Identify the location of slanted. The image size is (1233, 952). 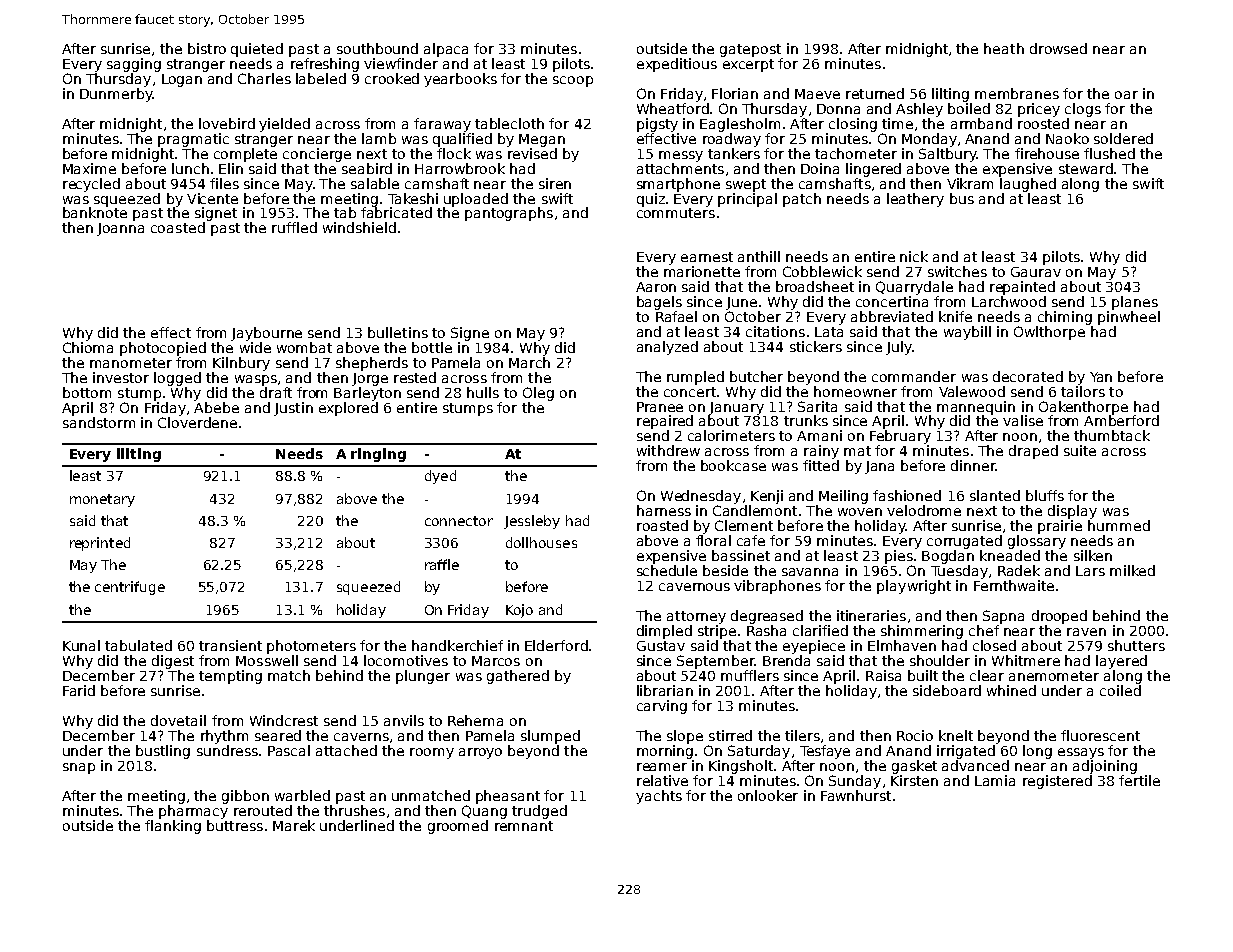
(995, 495).
